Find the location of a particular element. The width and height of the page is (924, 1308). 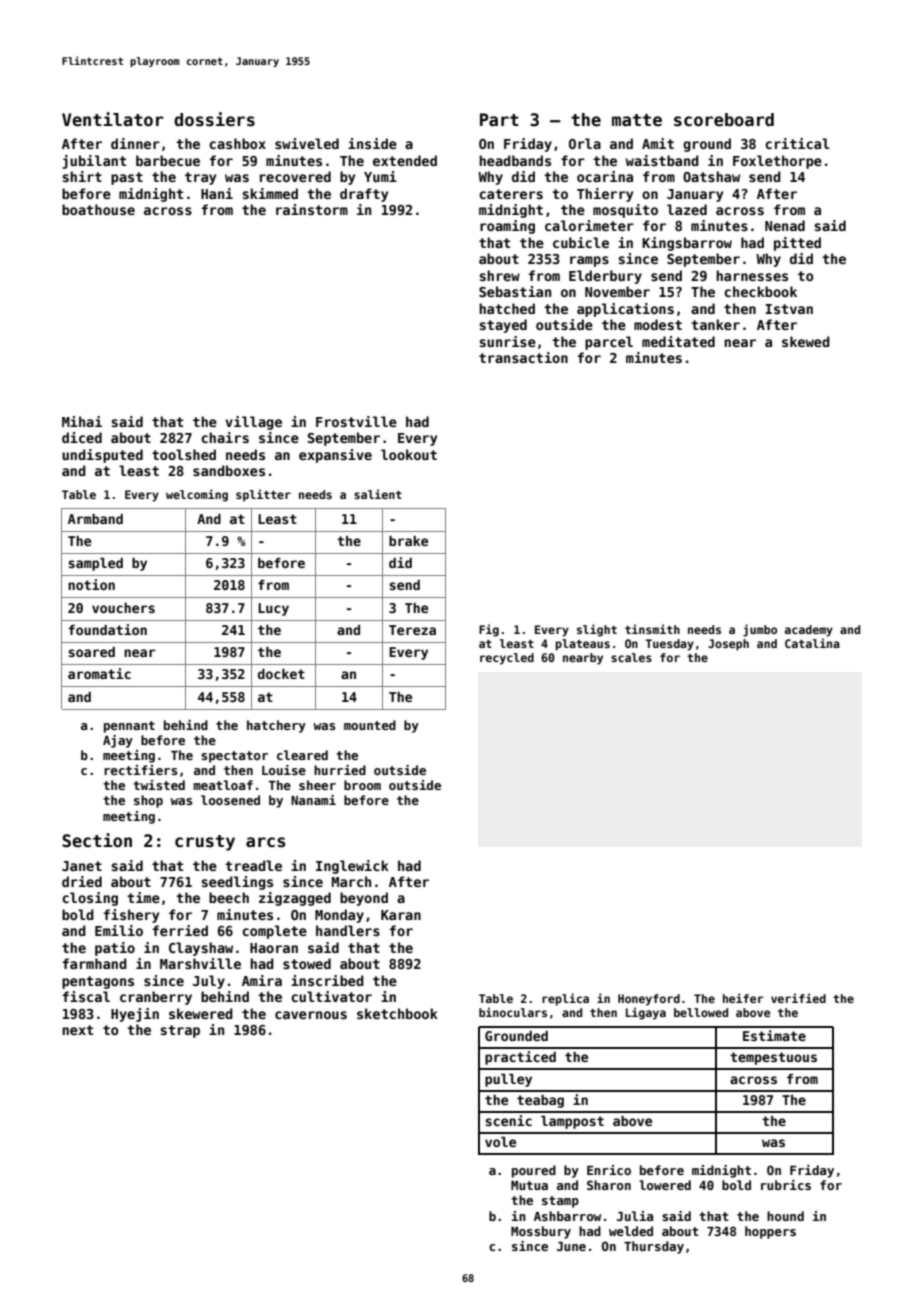

transaction is located at coordinates (523, 357).
